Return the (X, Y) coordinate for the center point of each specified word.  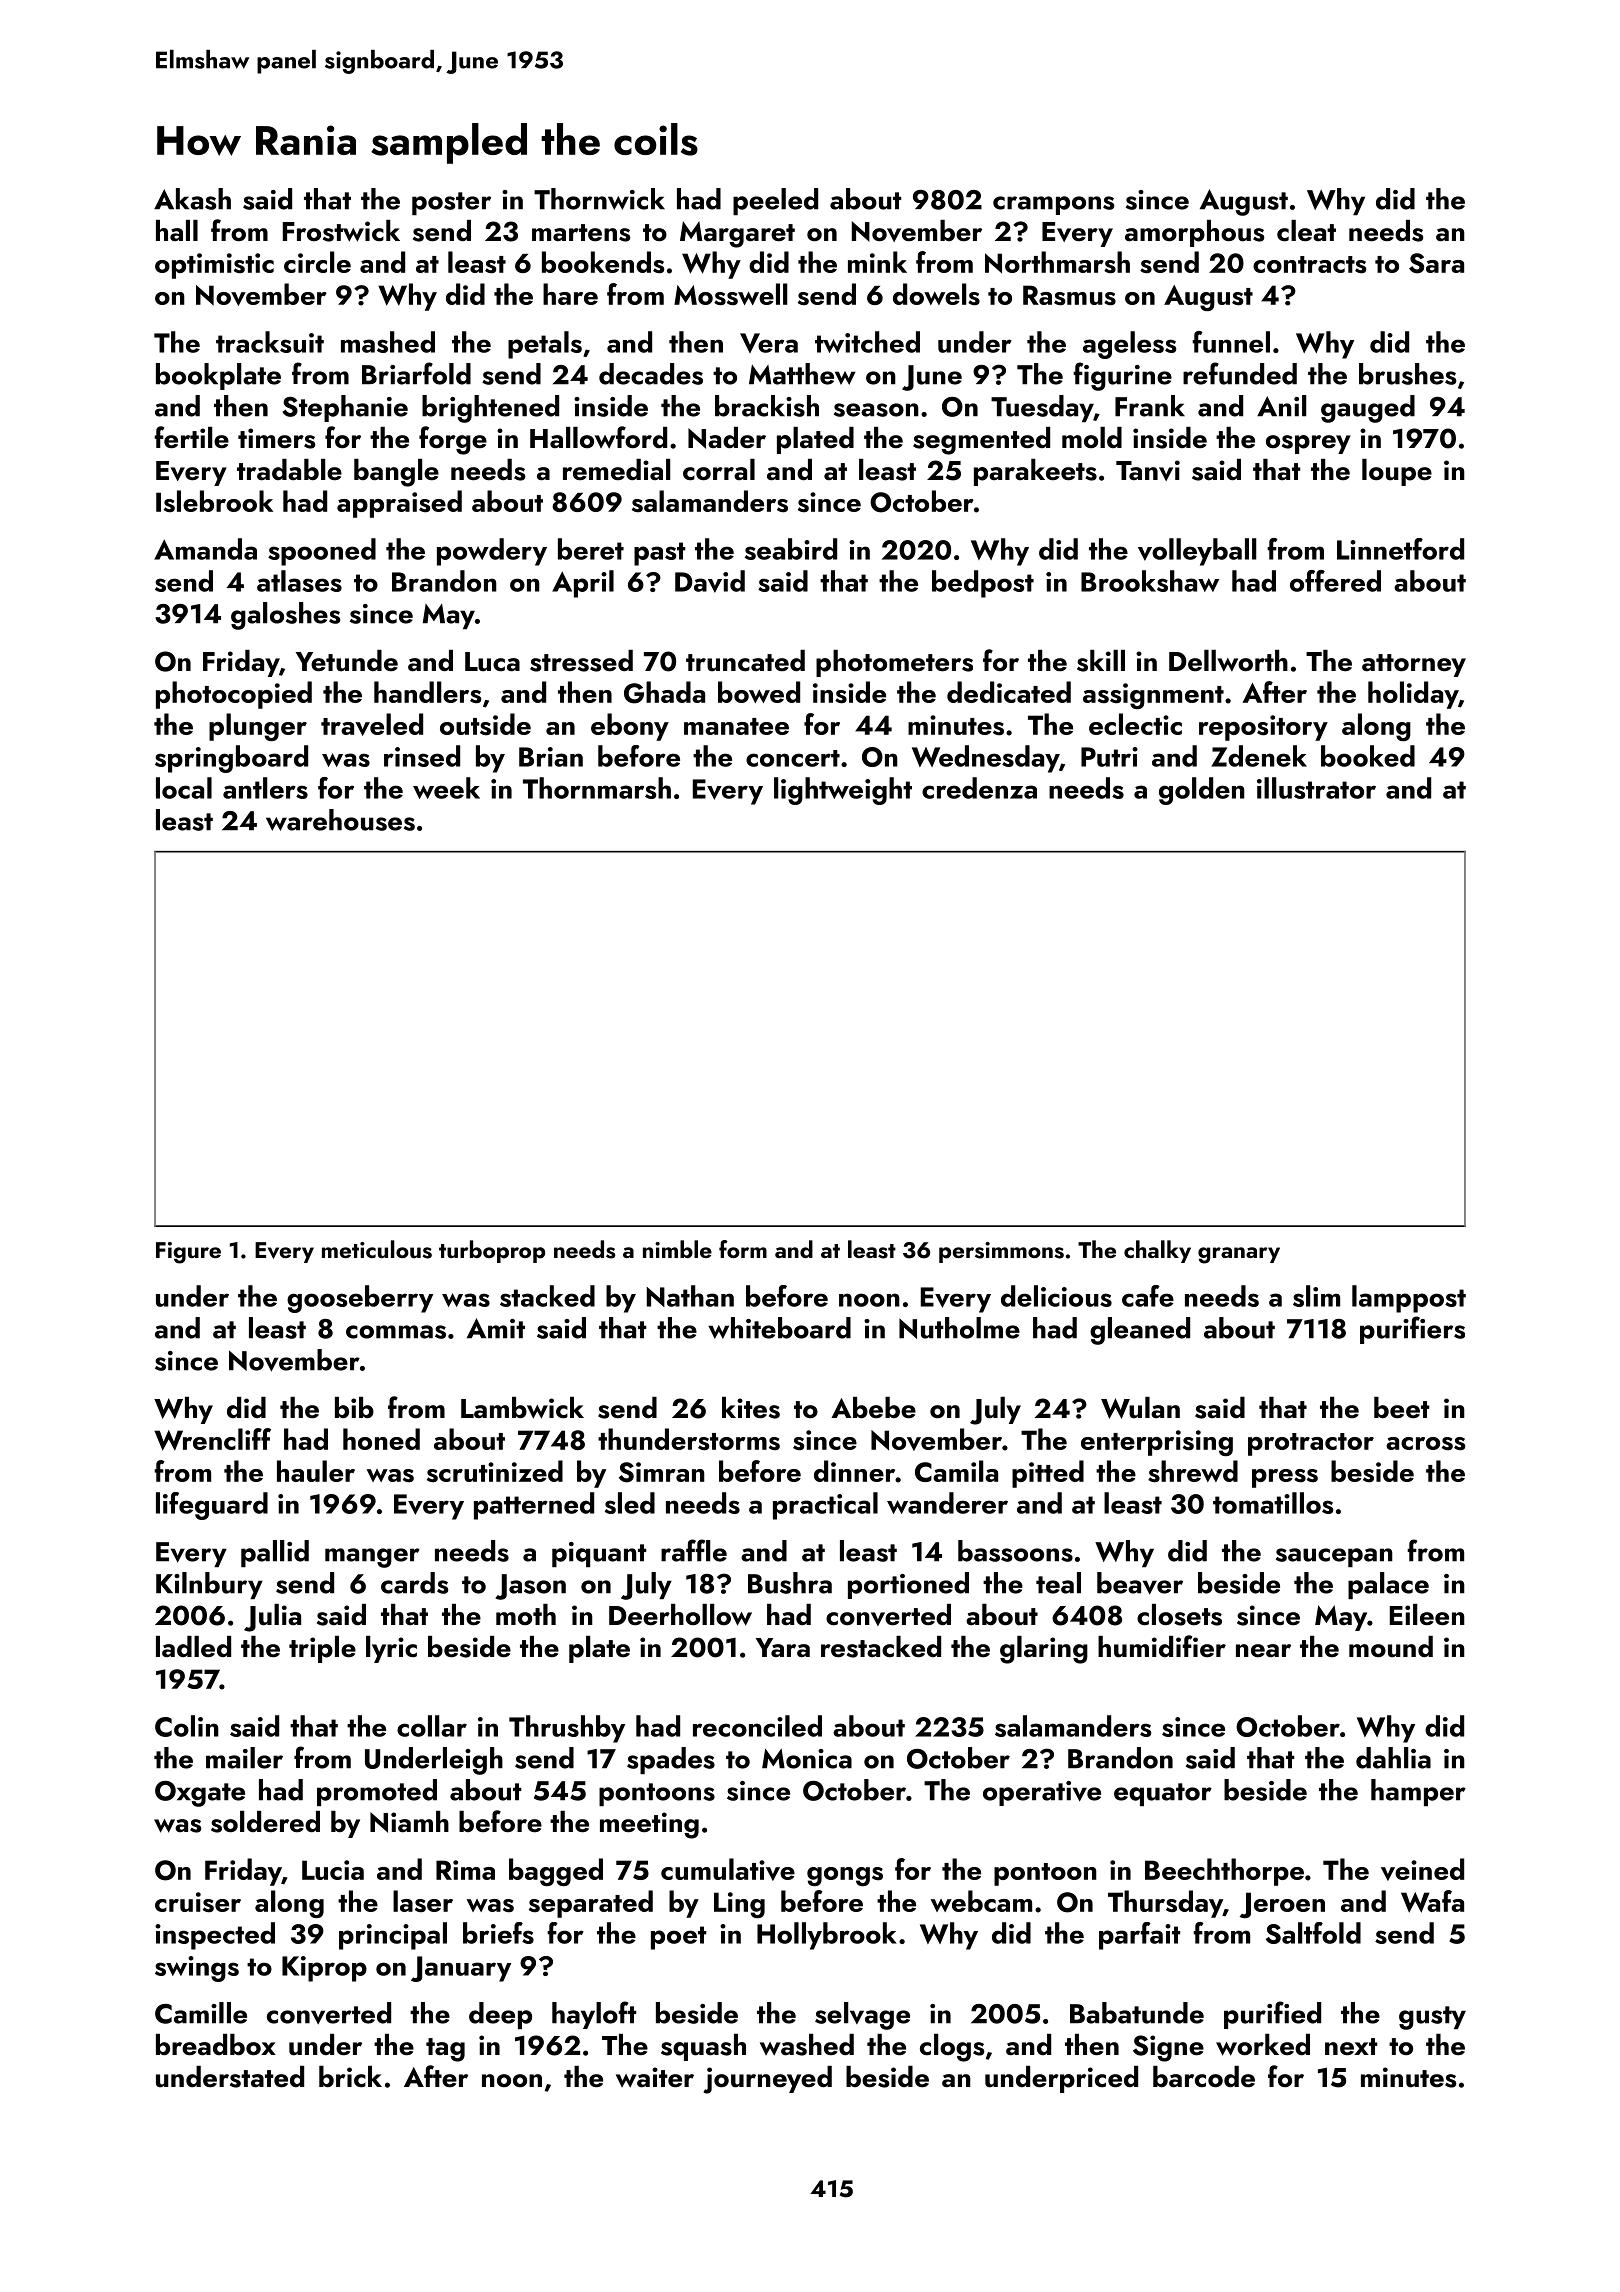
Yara (783, 1648)
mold (1092, 437)
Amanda (205, 549)
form (743, 1249)
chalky (1157, 1251)
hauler (316, 1471)
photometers (894, 663)
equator (1163, 1794)
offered (1335, 581)
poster (451, 203)
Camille (201, 2013)
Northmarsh (1057, 262)
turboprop (492, 1251)
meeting (649, 1825)
